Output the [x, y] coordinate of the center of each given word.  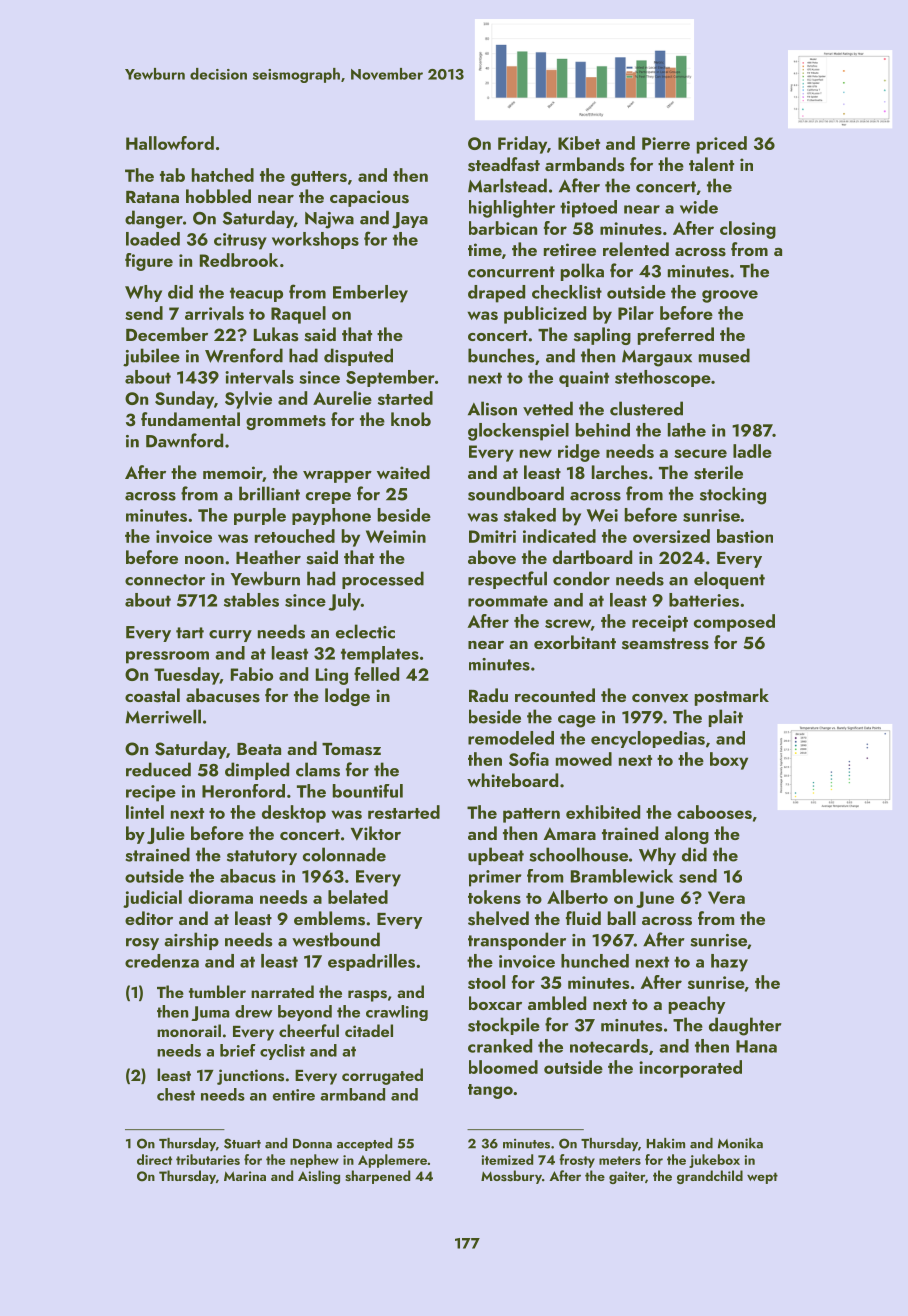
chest [176, 1094]
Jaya [410, 220]
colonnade [344, 854]
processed [383, 580]
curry [230, 636]
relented [636, 249]
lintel [145, 812]
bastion [745, 536]
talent [711, 164]
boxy [729, 761]
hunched [595, 961]
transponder [517, 941]
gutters [319, 178]
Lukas [276, 334]
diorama [220, 897]
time [485, 249]
